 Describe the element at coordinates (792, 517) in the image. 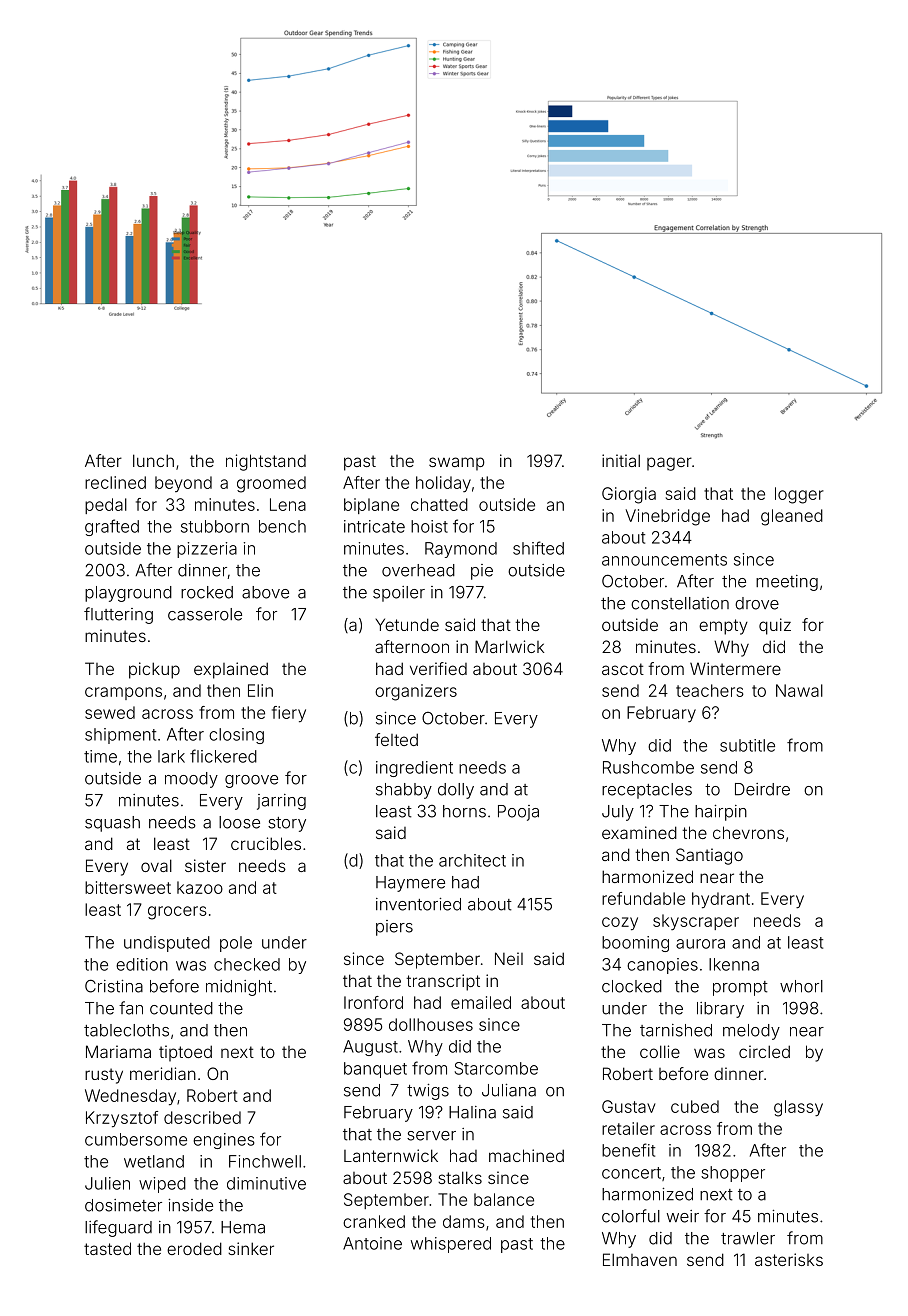

I see `gleaned` at that location.
